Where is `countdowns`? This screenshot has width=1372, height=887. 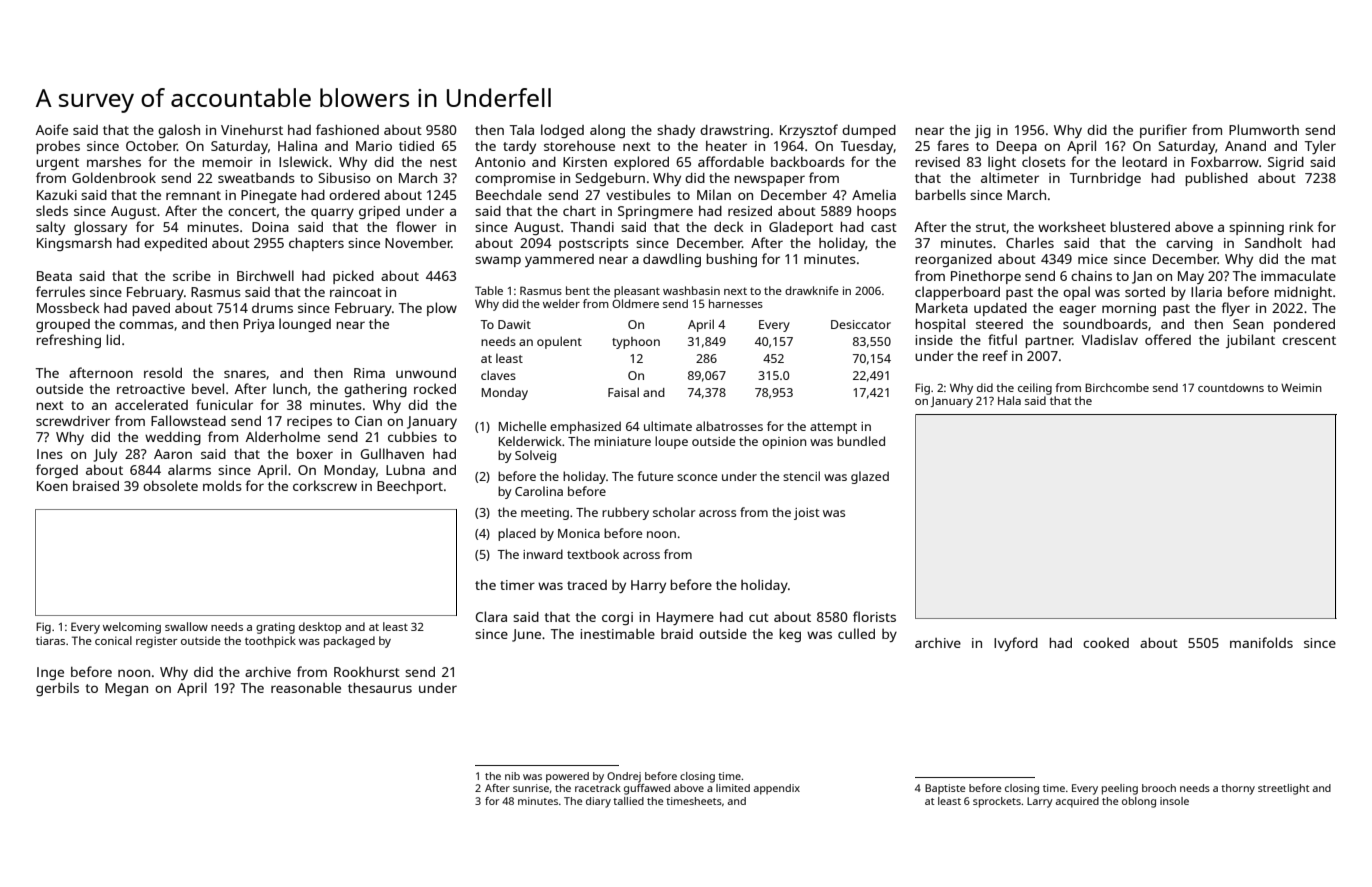
countdowns is located at coordinates (1231, 387).
